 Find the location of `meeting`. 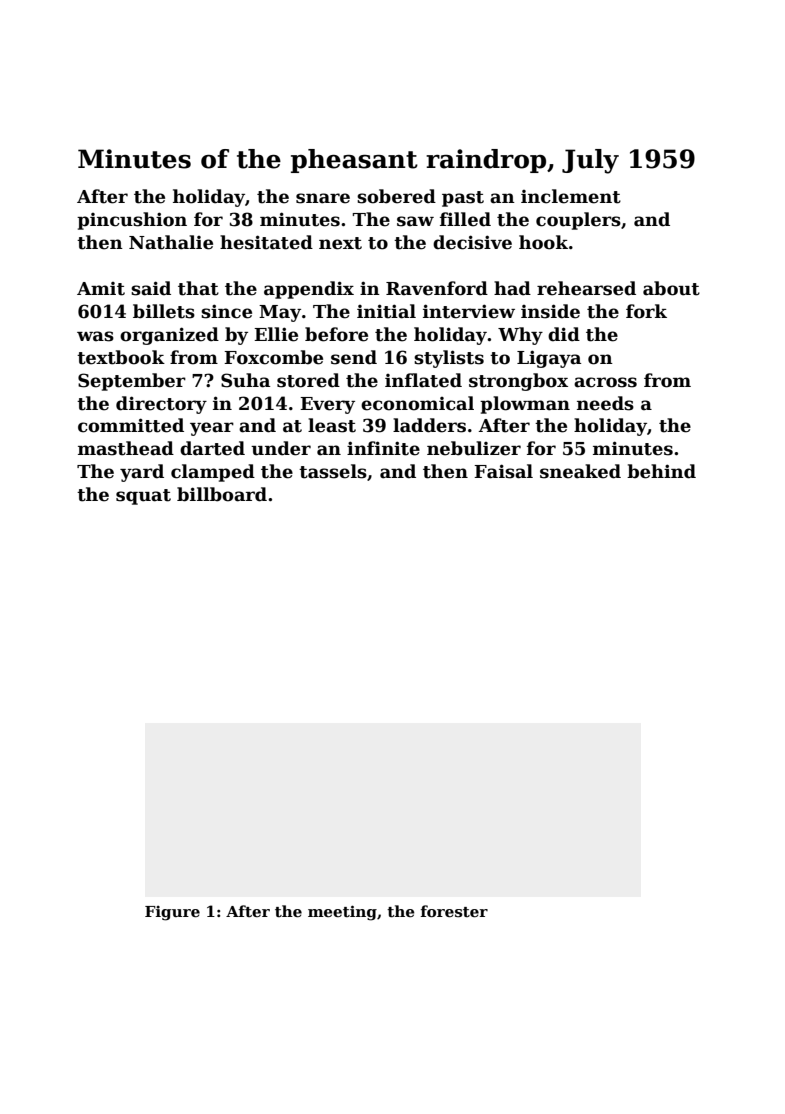

meeting is located at coordinates (342, 913).
